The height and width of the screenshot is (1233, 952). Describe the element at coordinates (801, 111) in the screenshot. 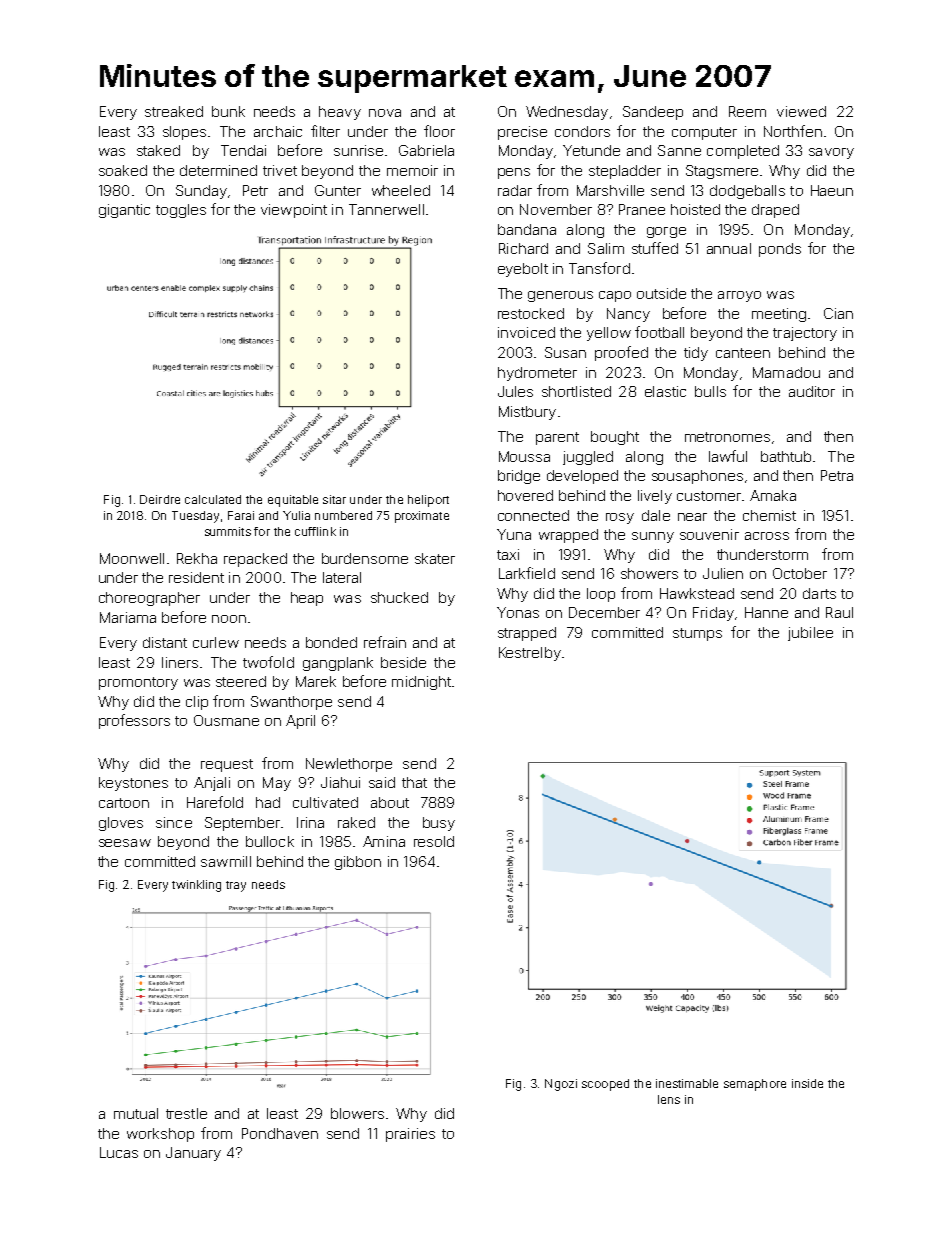

I see `viewed` at that location.
